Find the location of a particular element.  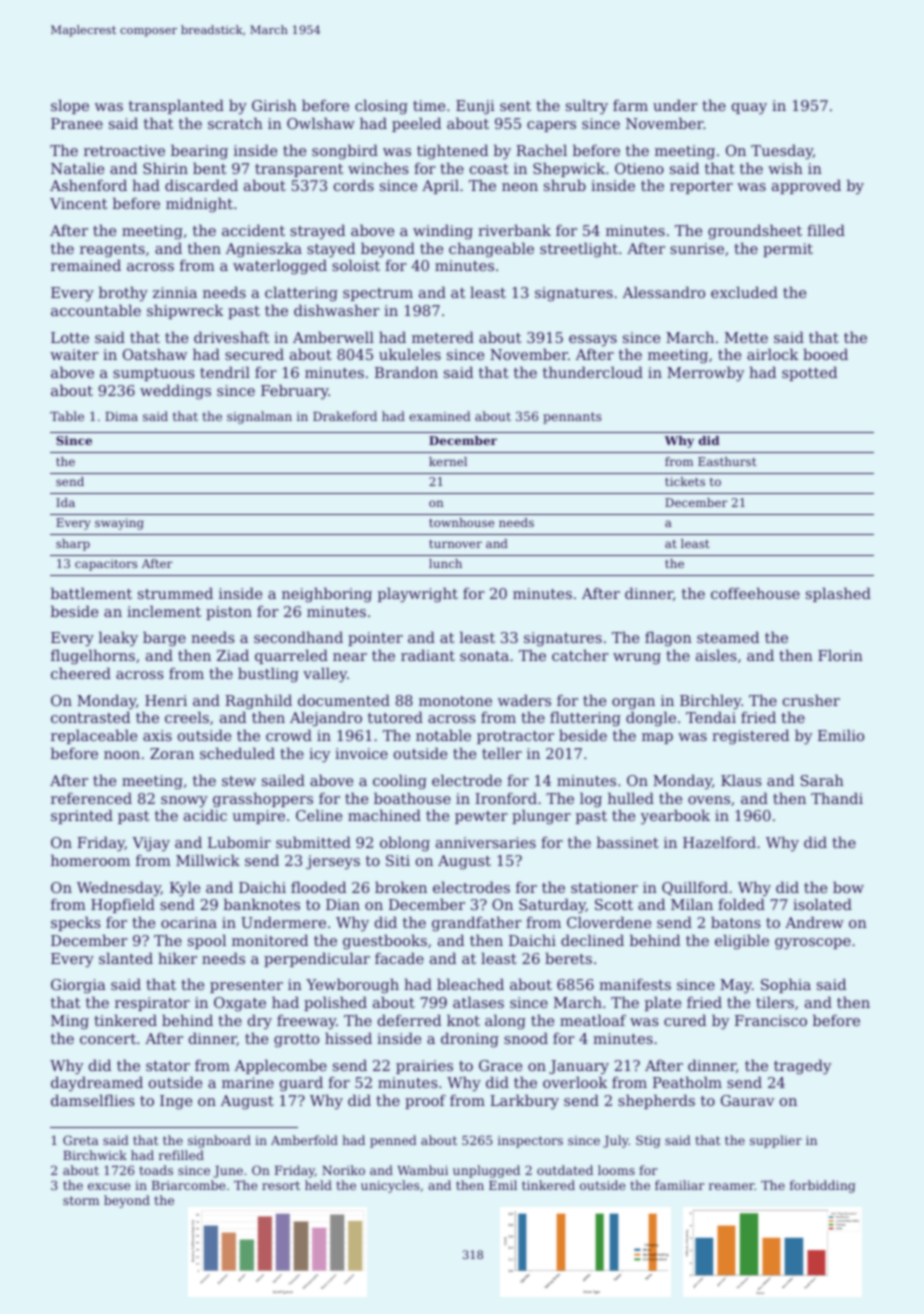

Quillford is located at coordinates (695, 888).
